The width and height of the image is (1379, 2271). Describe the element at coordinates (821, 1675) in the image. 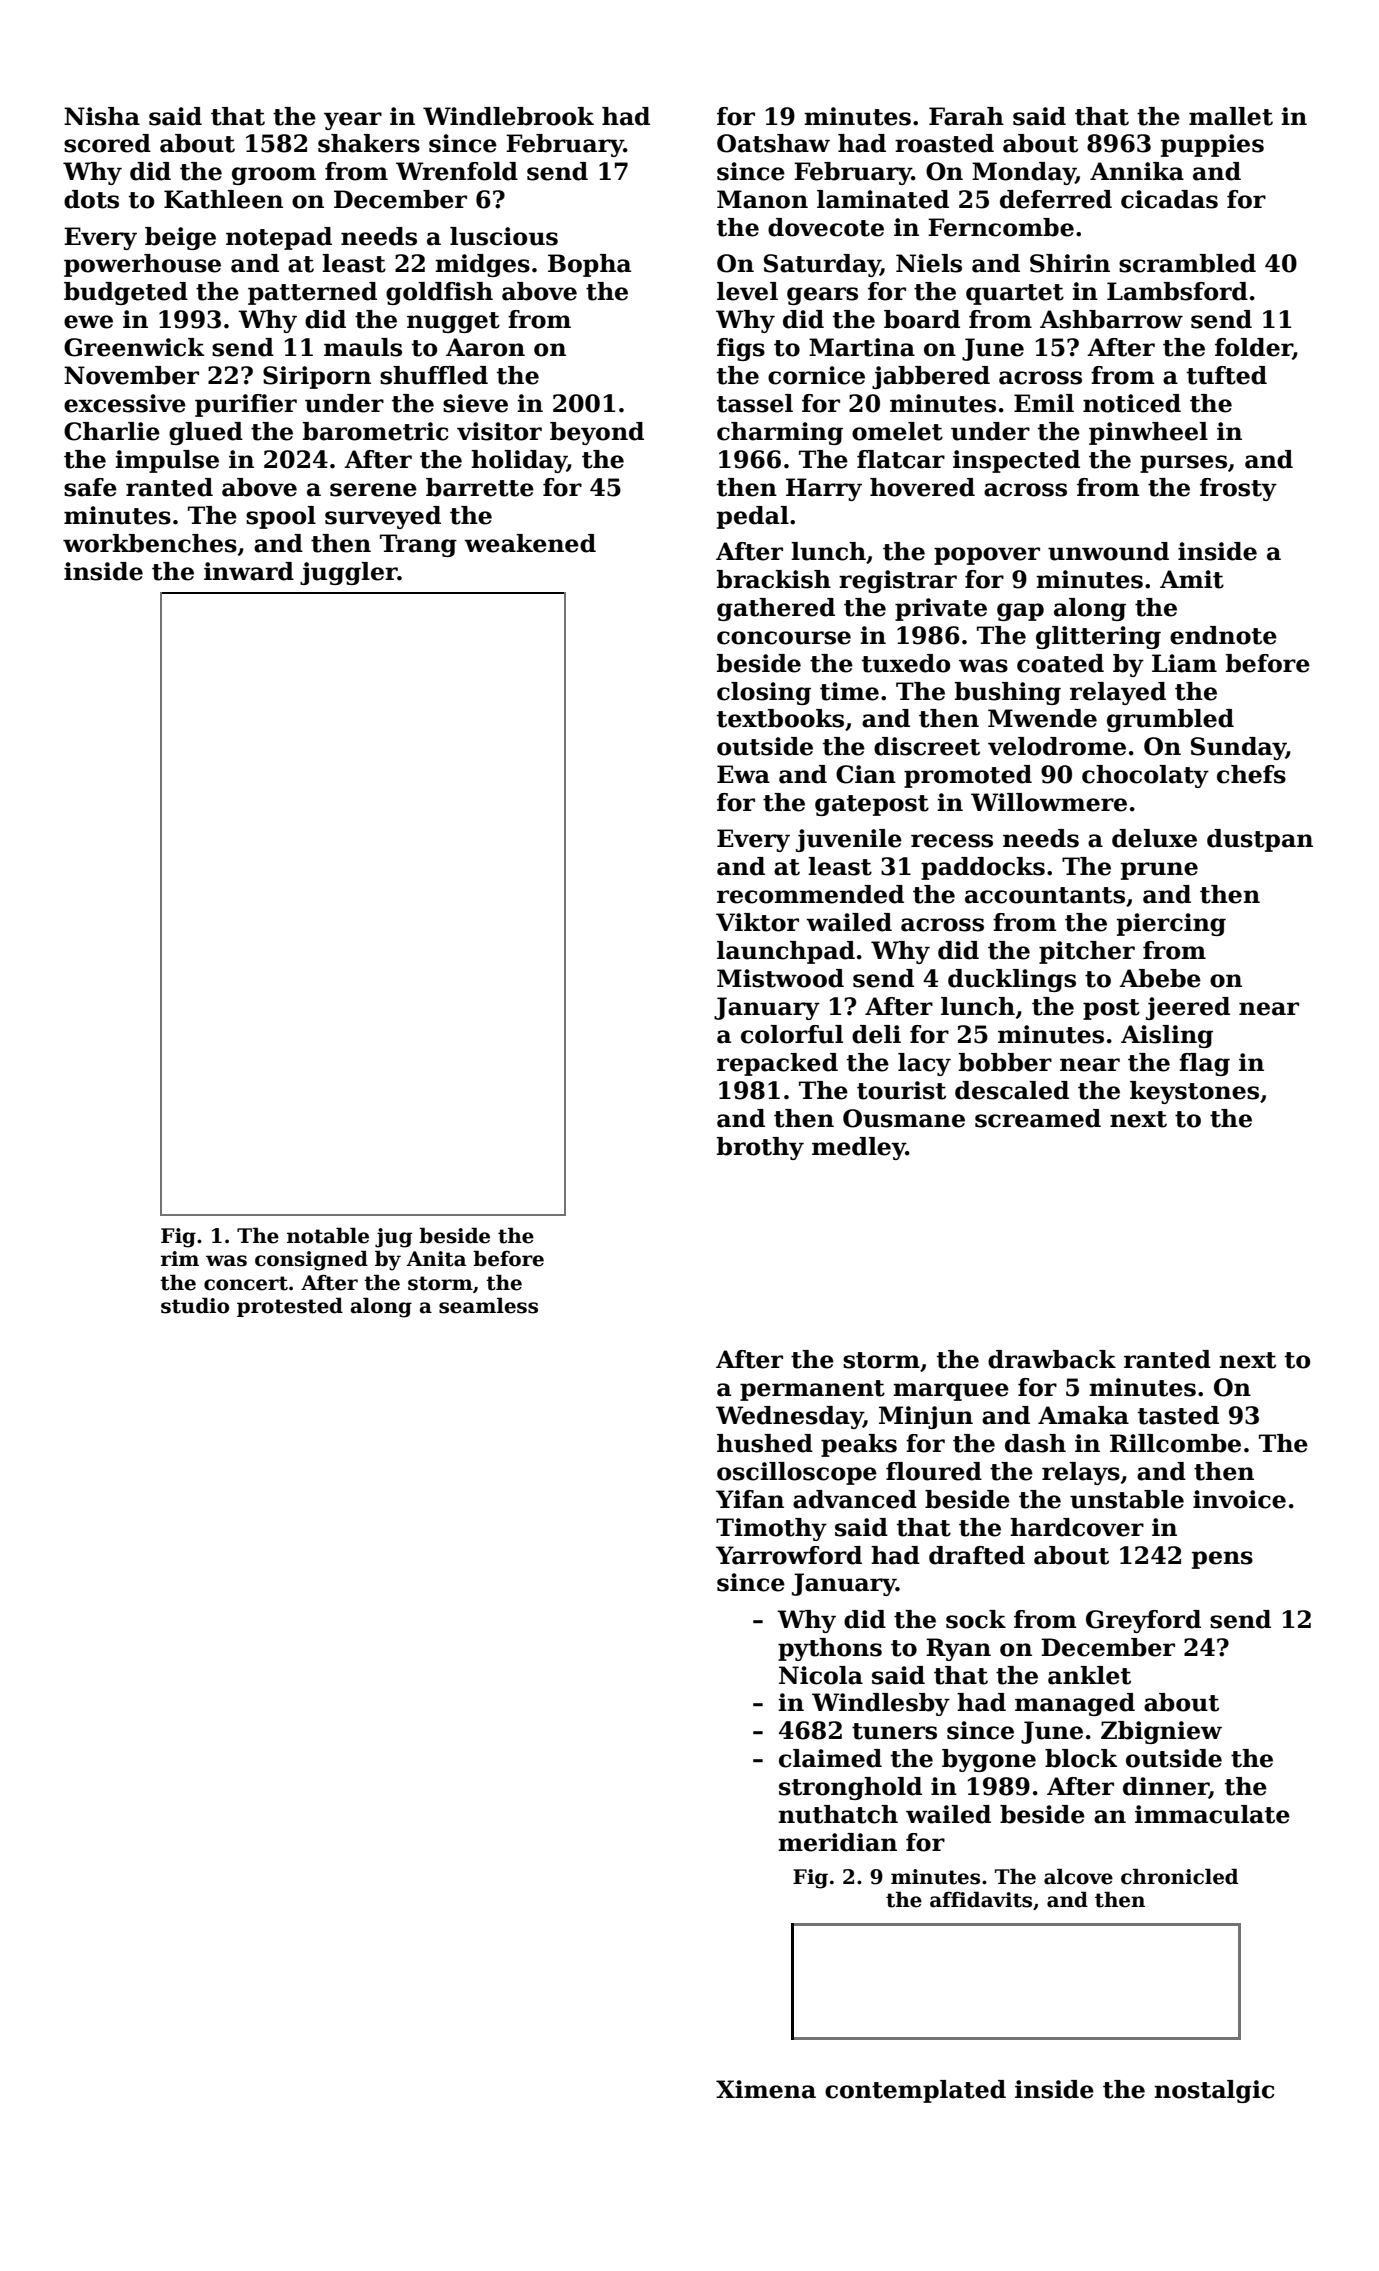

I see `Nicola` at that location.
